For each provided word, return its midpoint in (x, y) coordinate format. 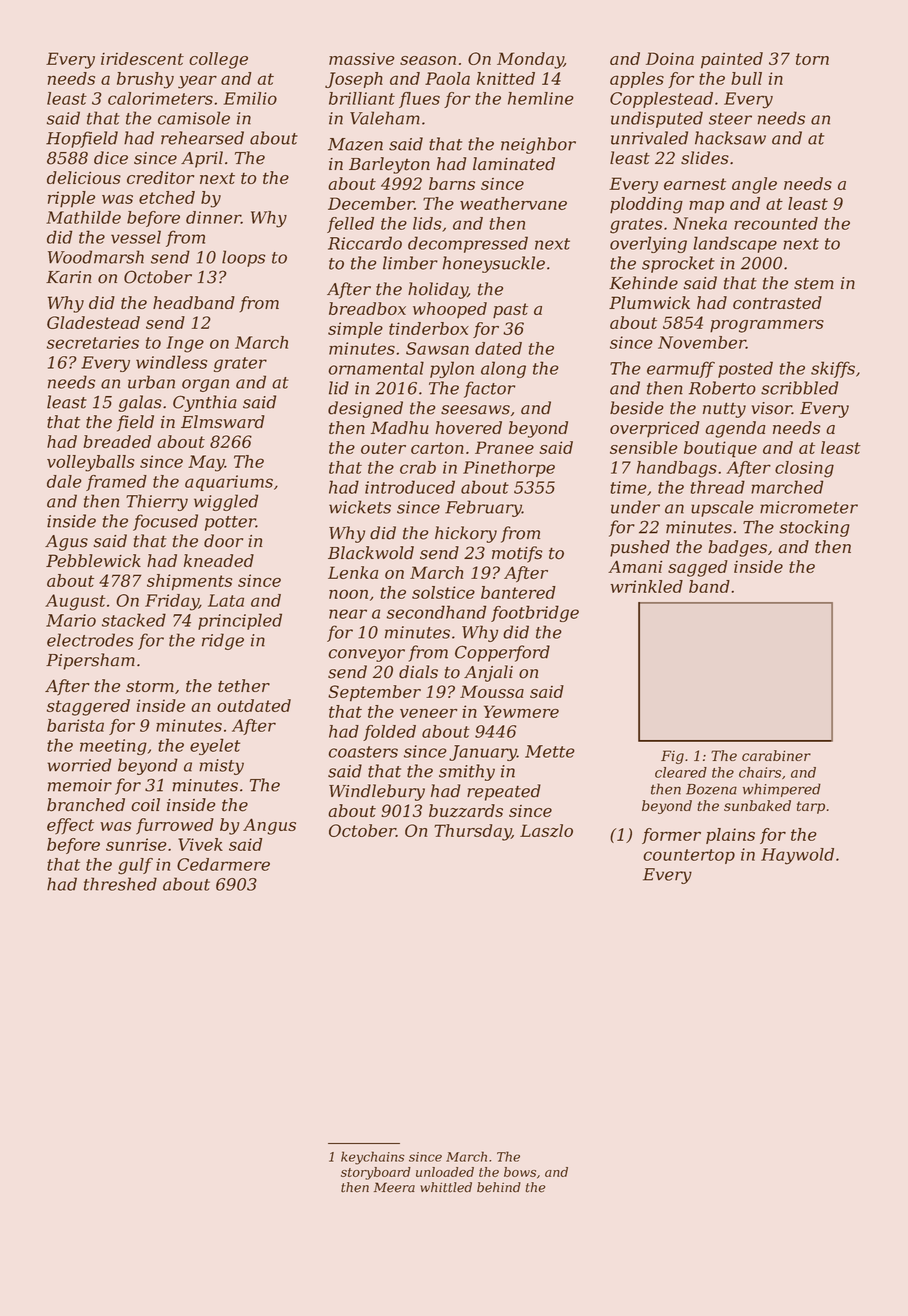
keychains (373, 1158)
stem (814, 283)
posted (745, 369)
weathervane (513, 203)
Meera (394, 1187)
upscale (722, 508)
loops (243, 258)
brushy (145, 80)
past (510, 311)
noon (348, 594)
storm (150, 686)
